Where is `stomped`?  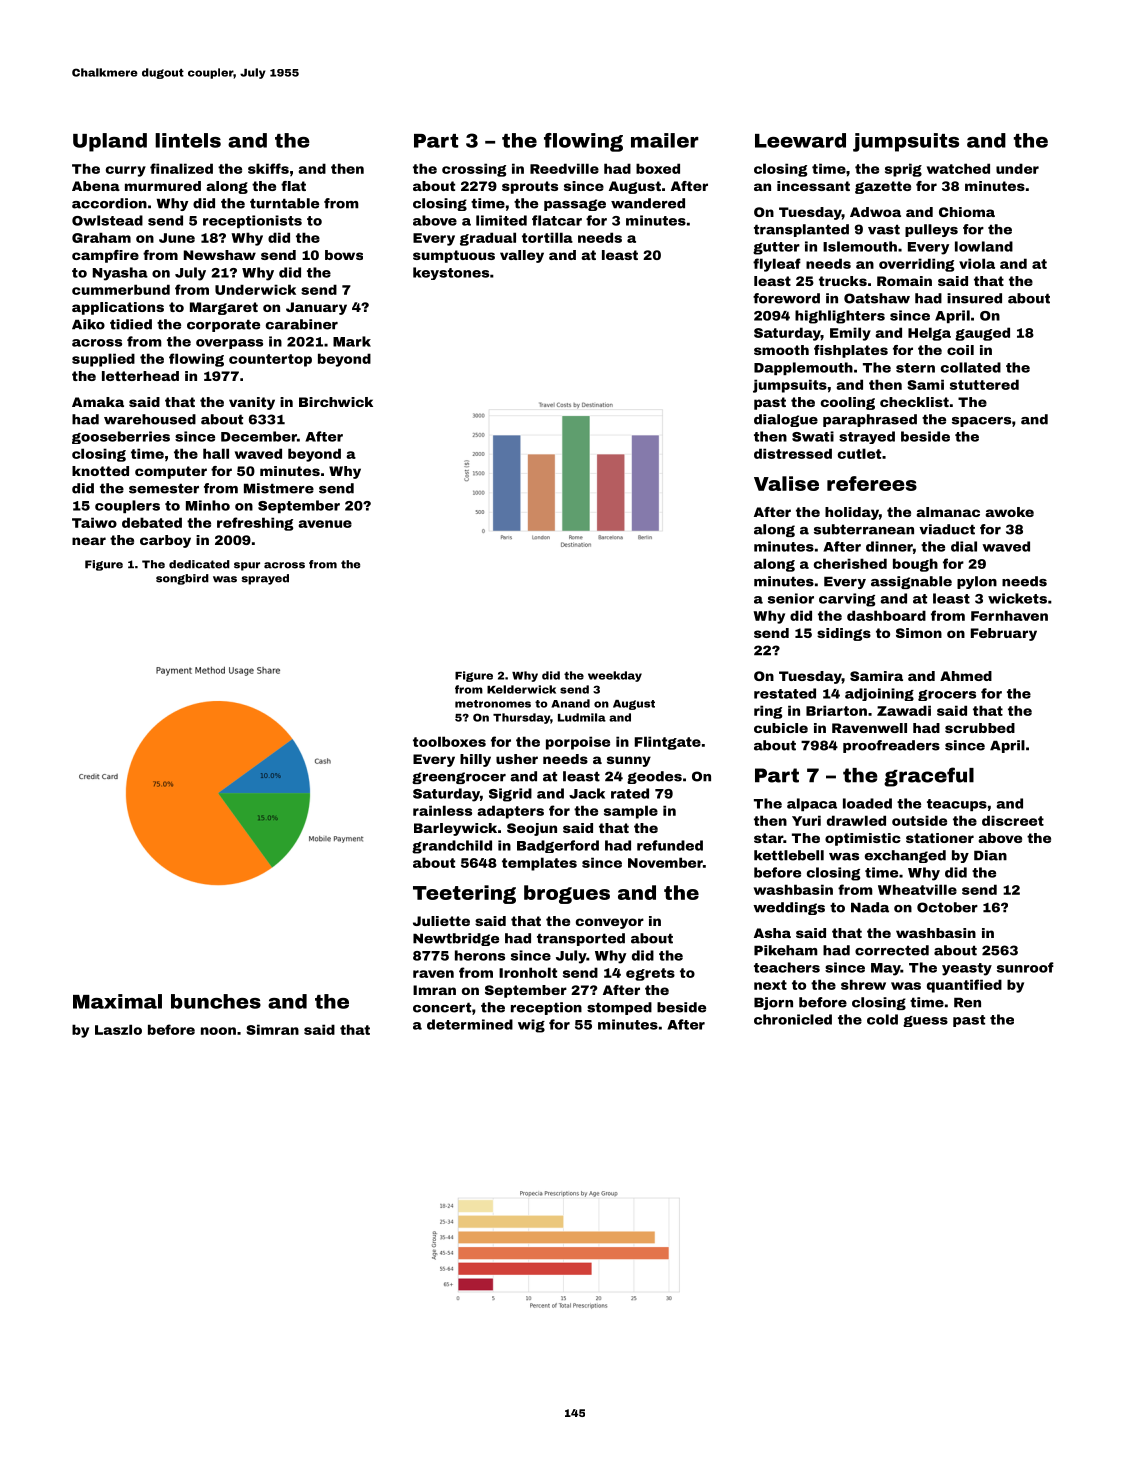
stomped is located at coordinates (619, 1008).
